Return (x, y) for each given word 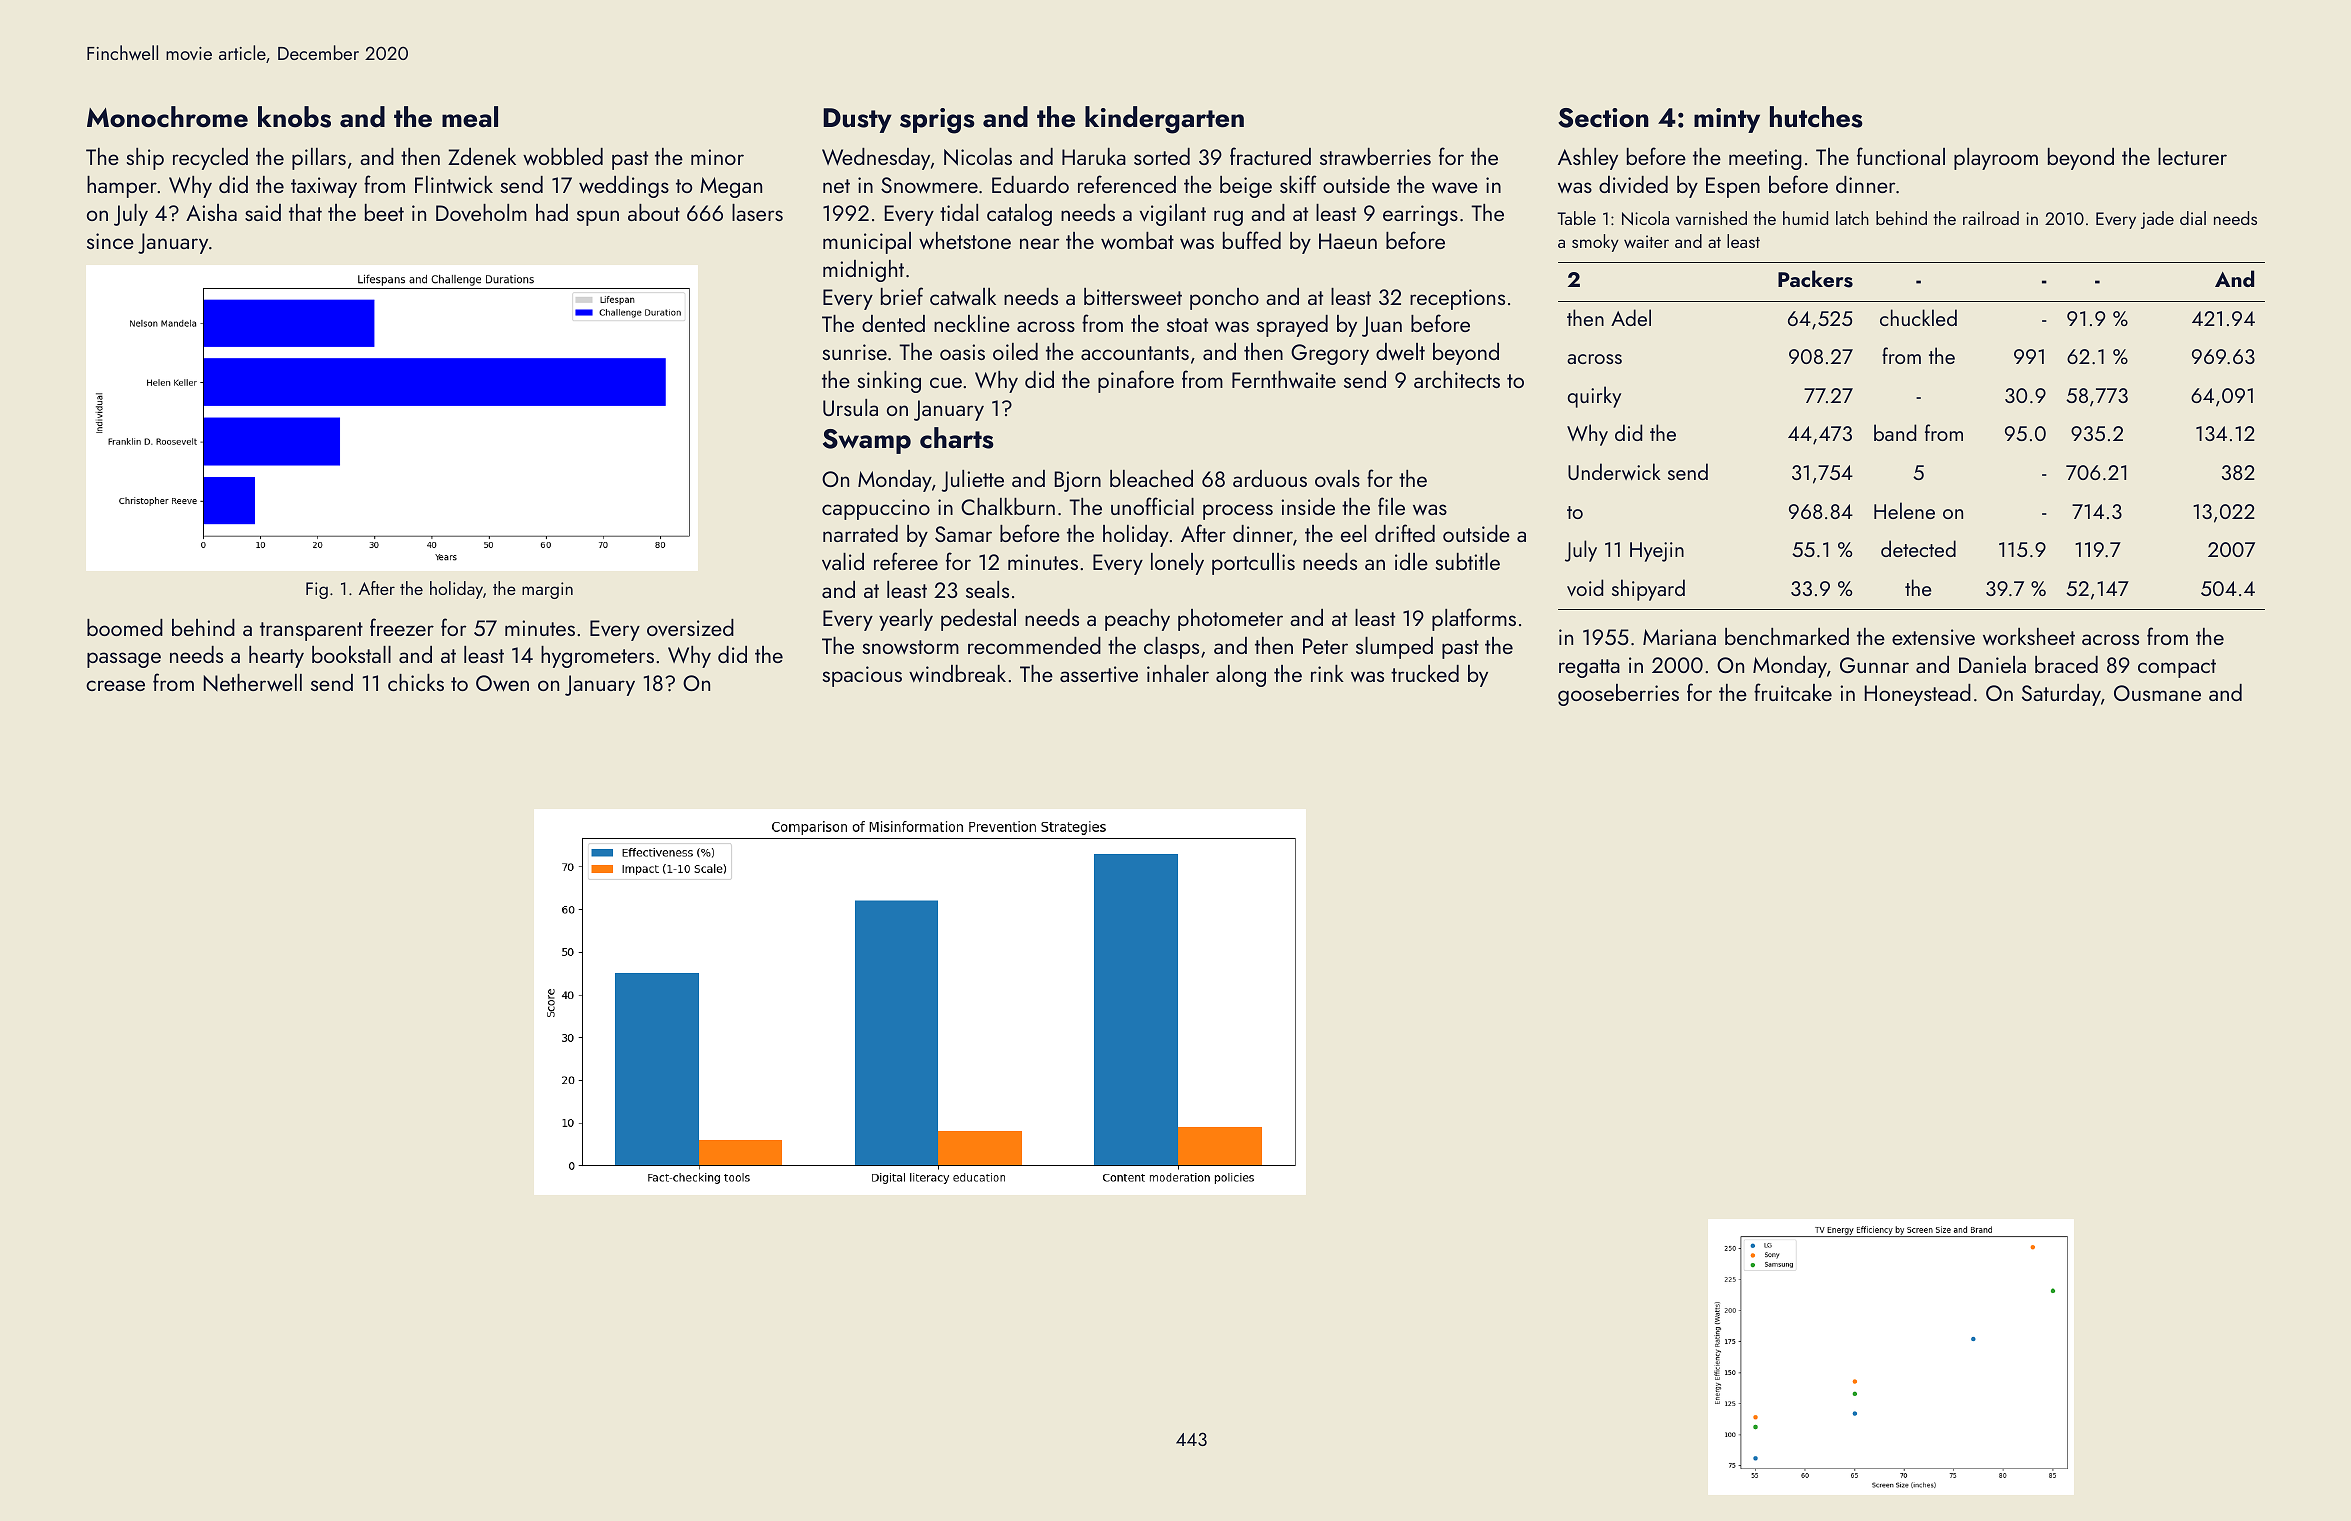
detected (1918, 548)
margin (547, 590)
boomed (125, 627)
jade (2157, 220)
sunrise (855, 352)
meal (470, 117)
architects (1457, 379)
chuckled (1918, 317)
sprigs (937, 121)
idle (1411, 561)
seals (987, 589)
